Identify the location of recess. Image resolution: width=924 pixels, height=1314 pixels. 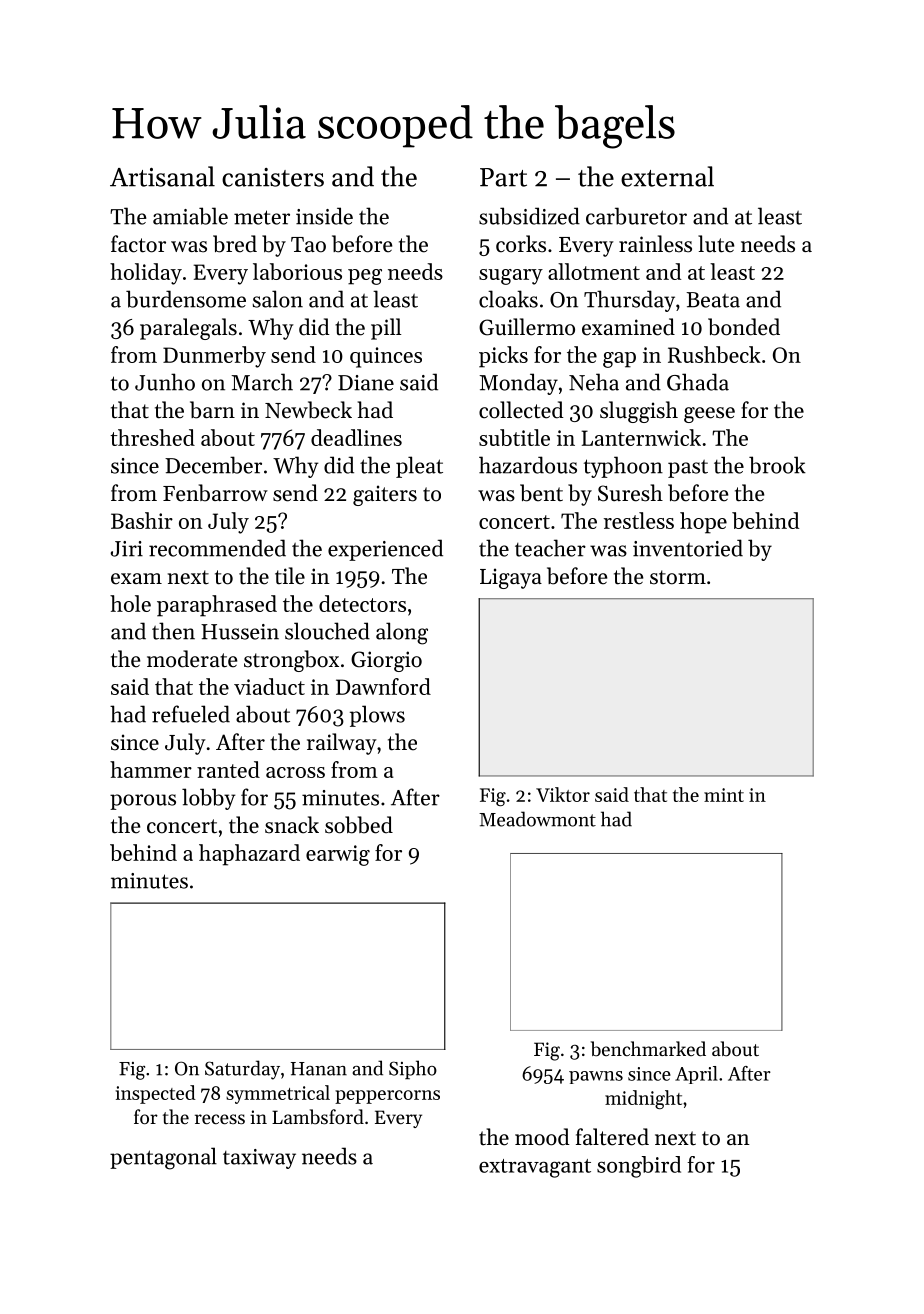
(220, 1119).
